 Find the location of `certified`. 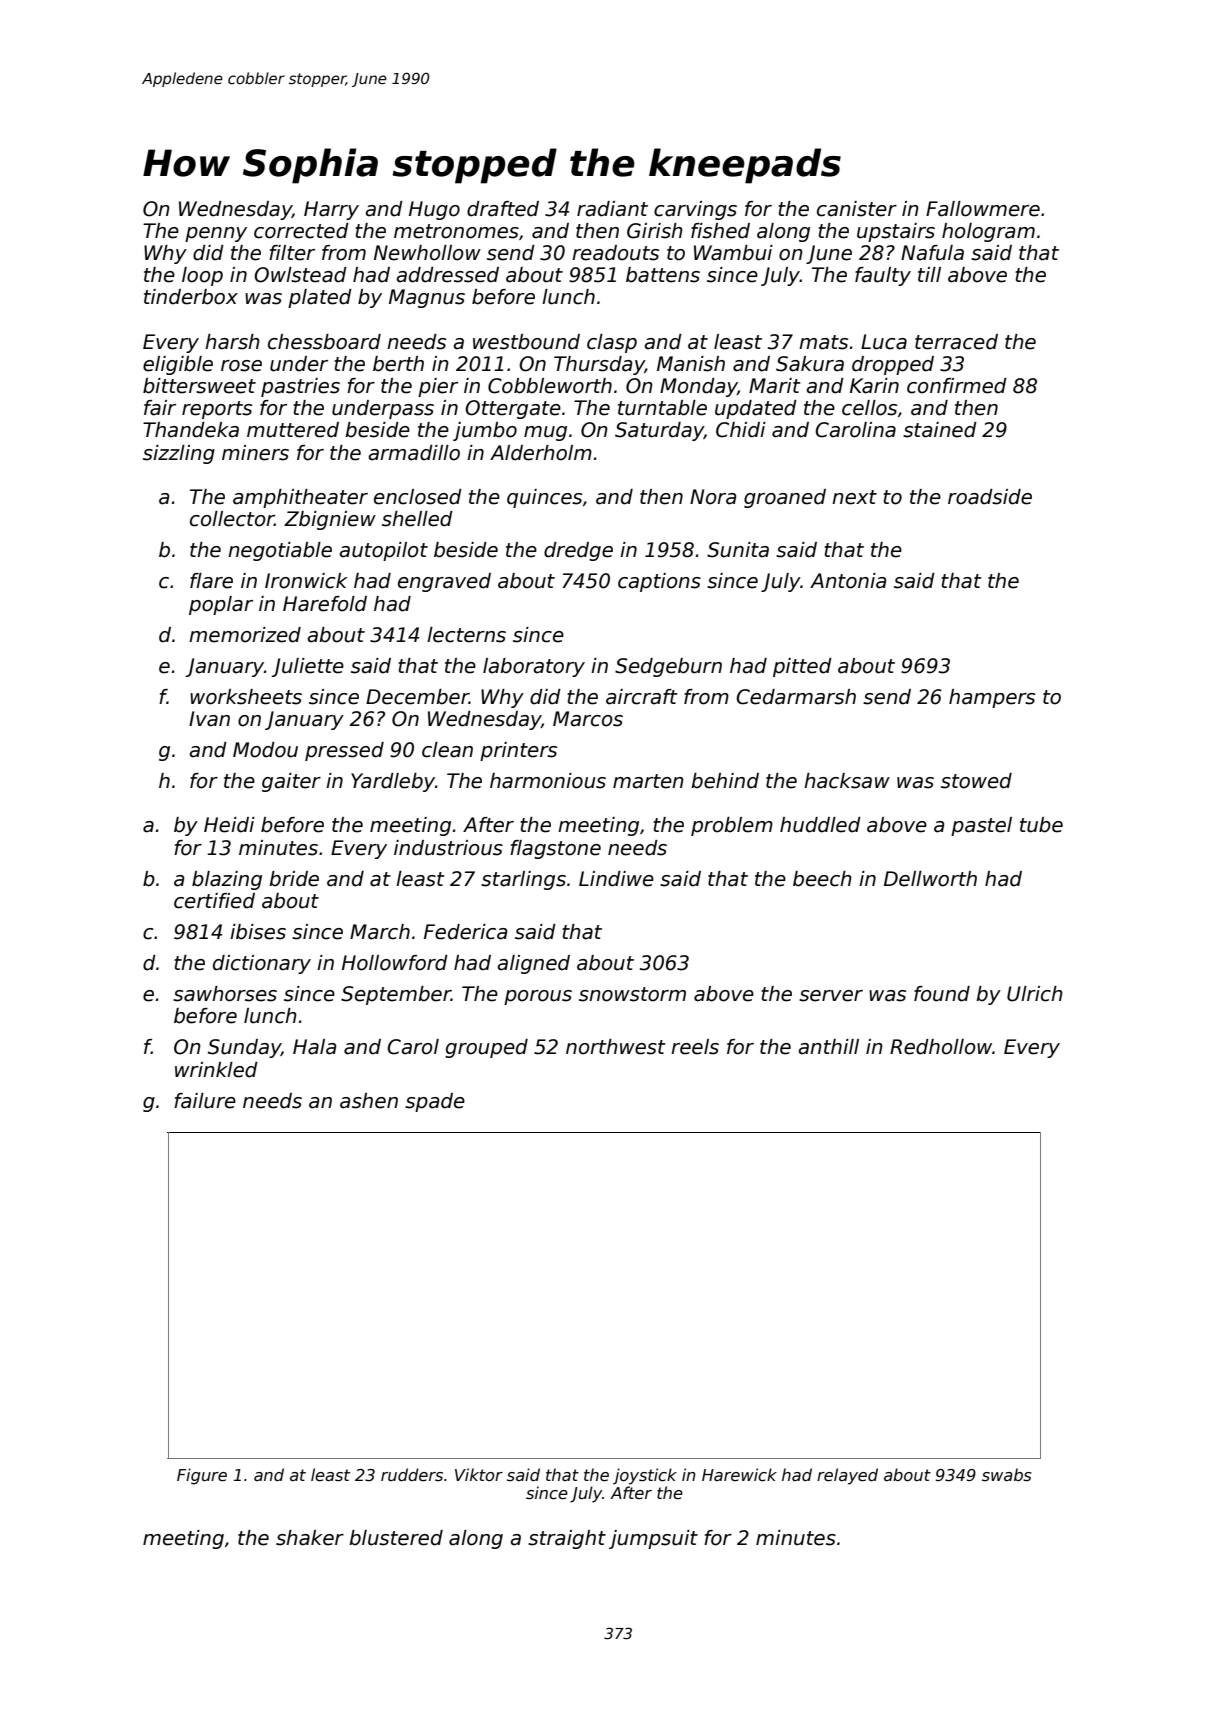

certified is located at coordinates (214, 901).
